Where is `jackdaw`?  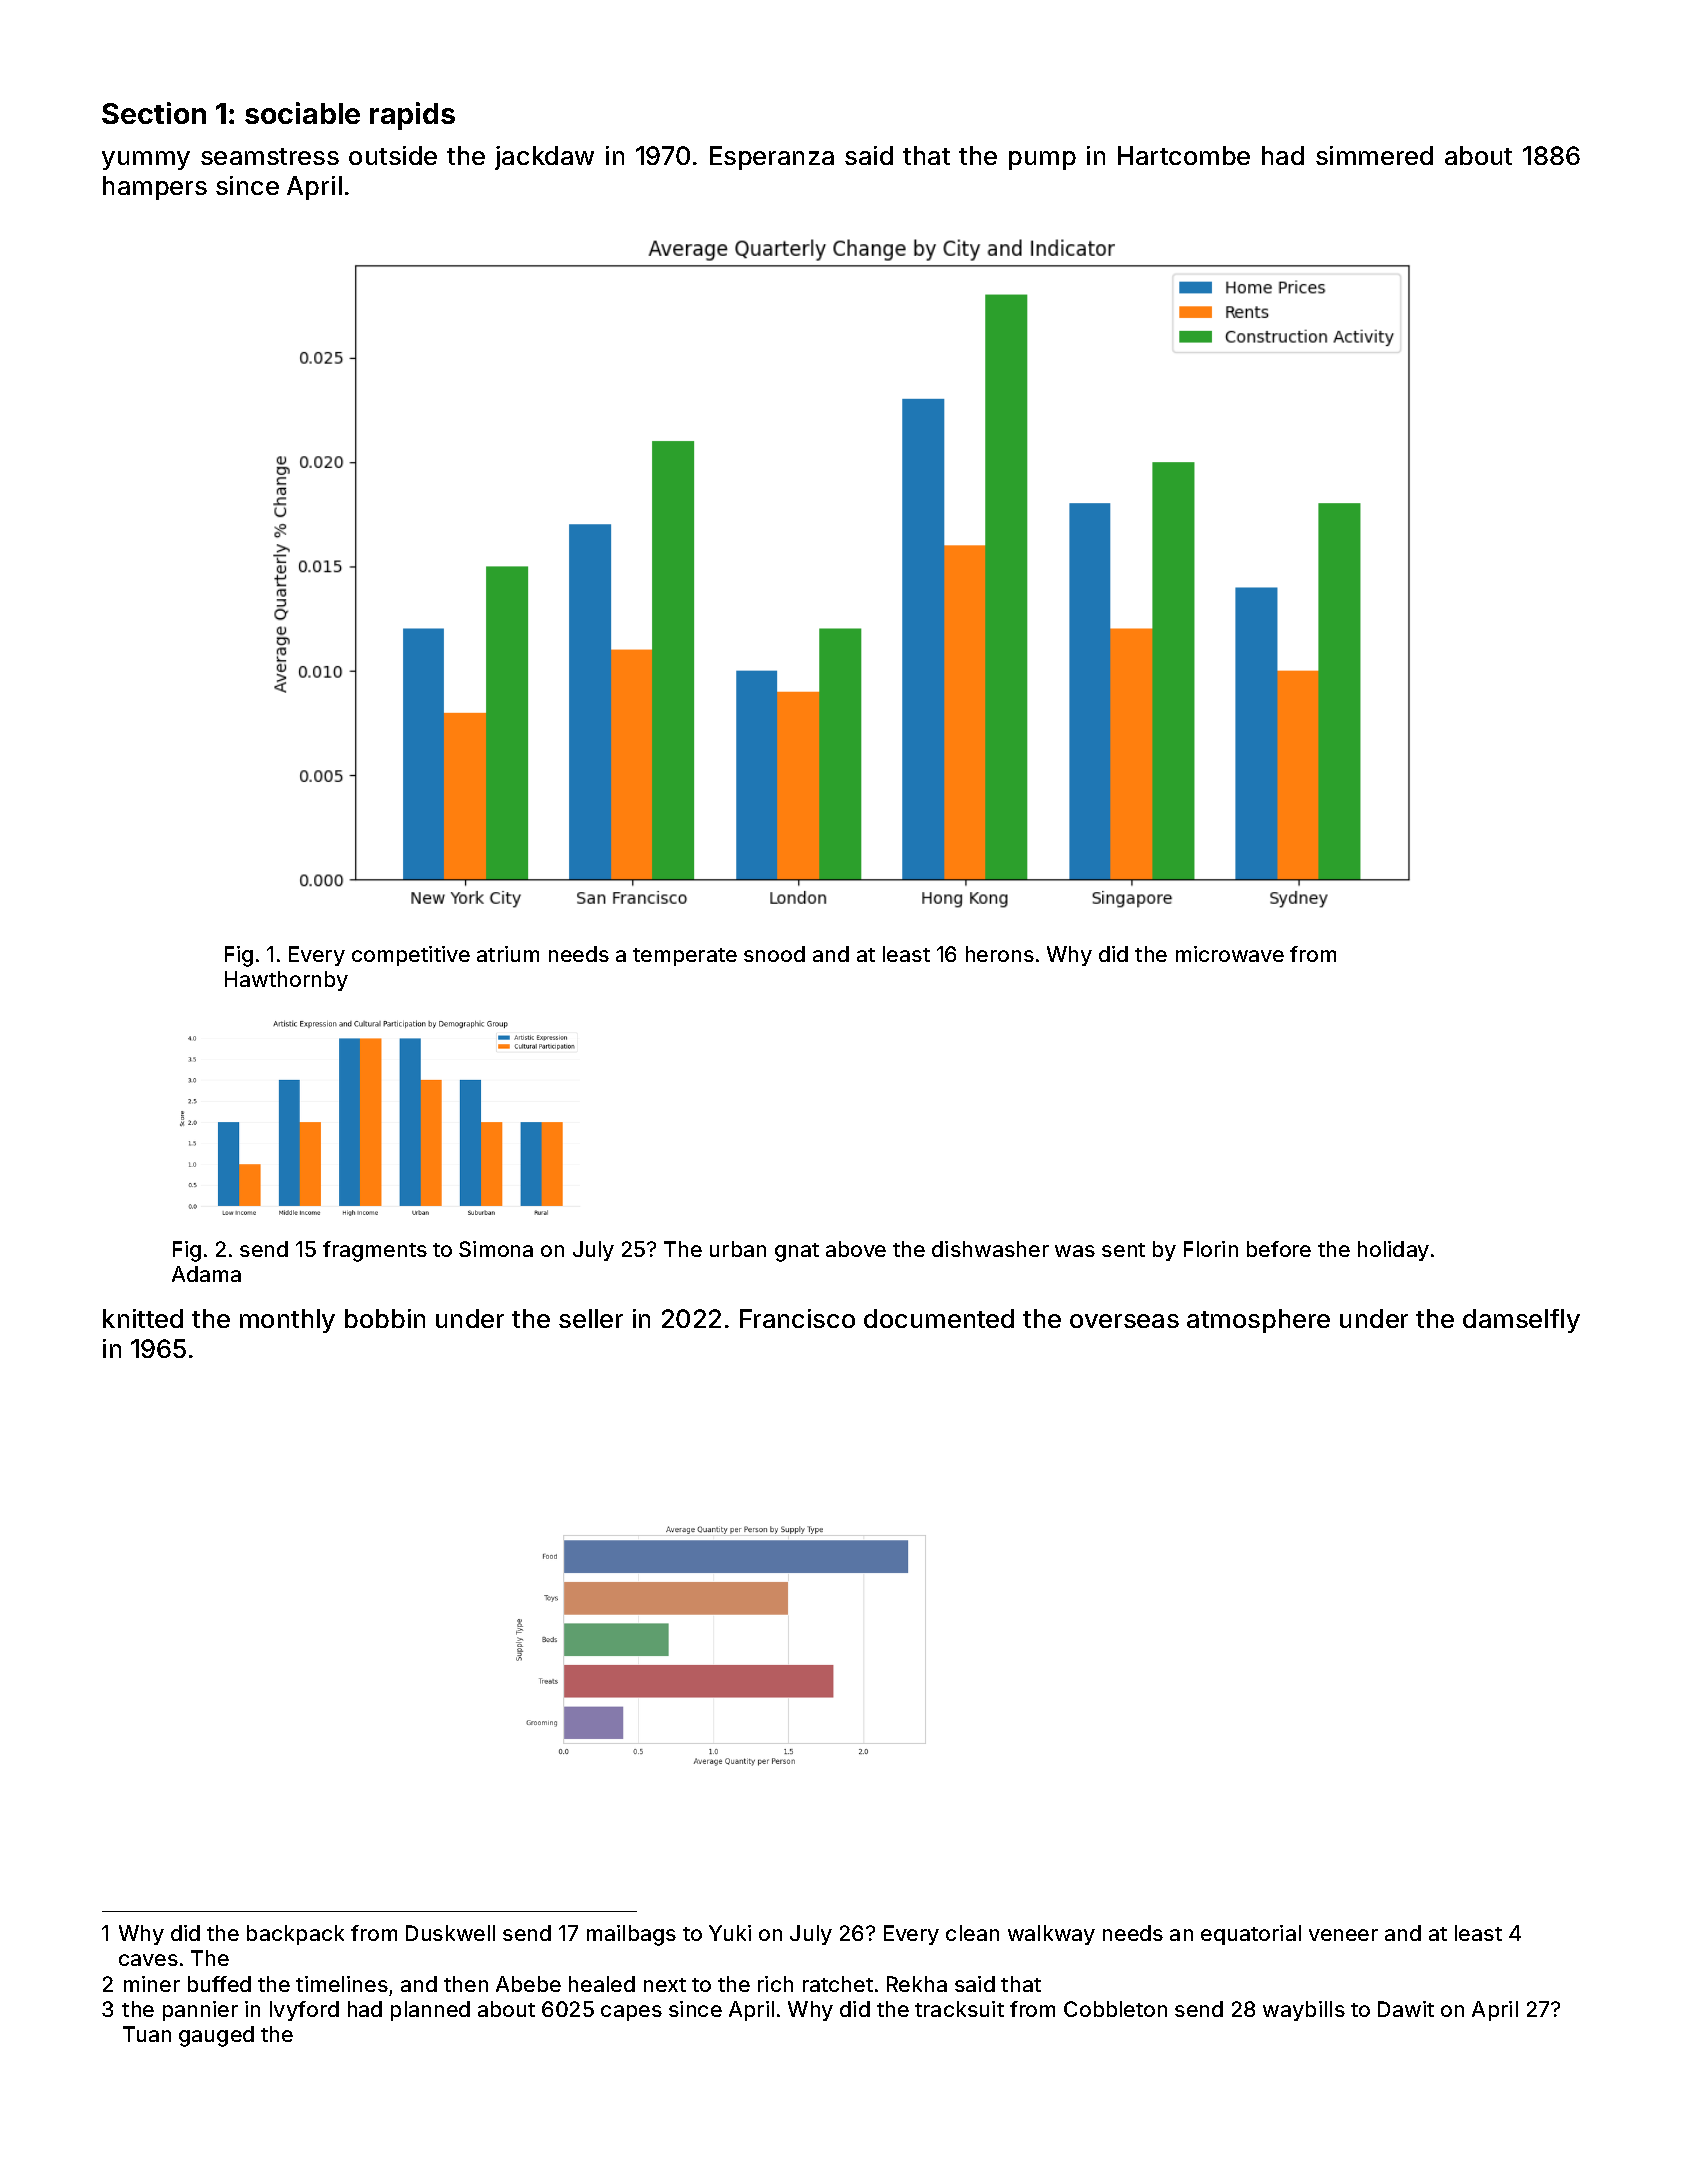 jackdaw is located at coordinates (544, 158).
